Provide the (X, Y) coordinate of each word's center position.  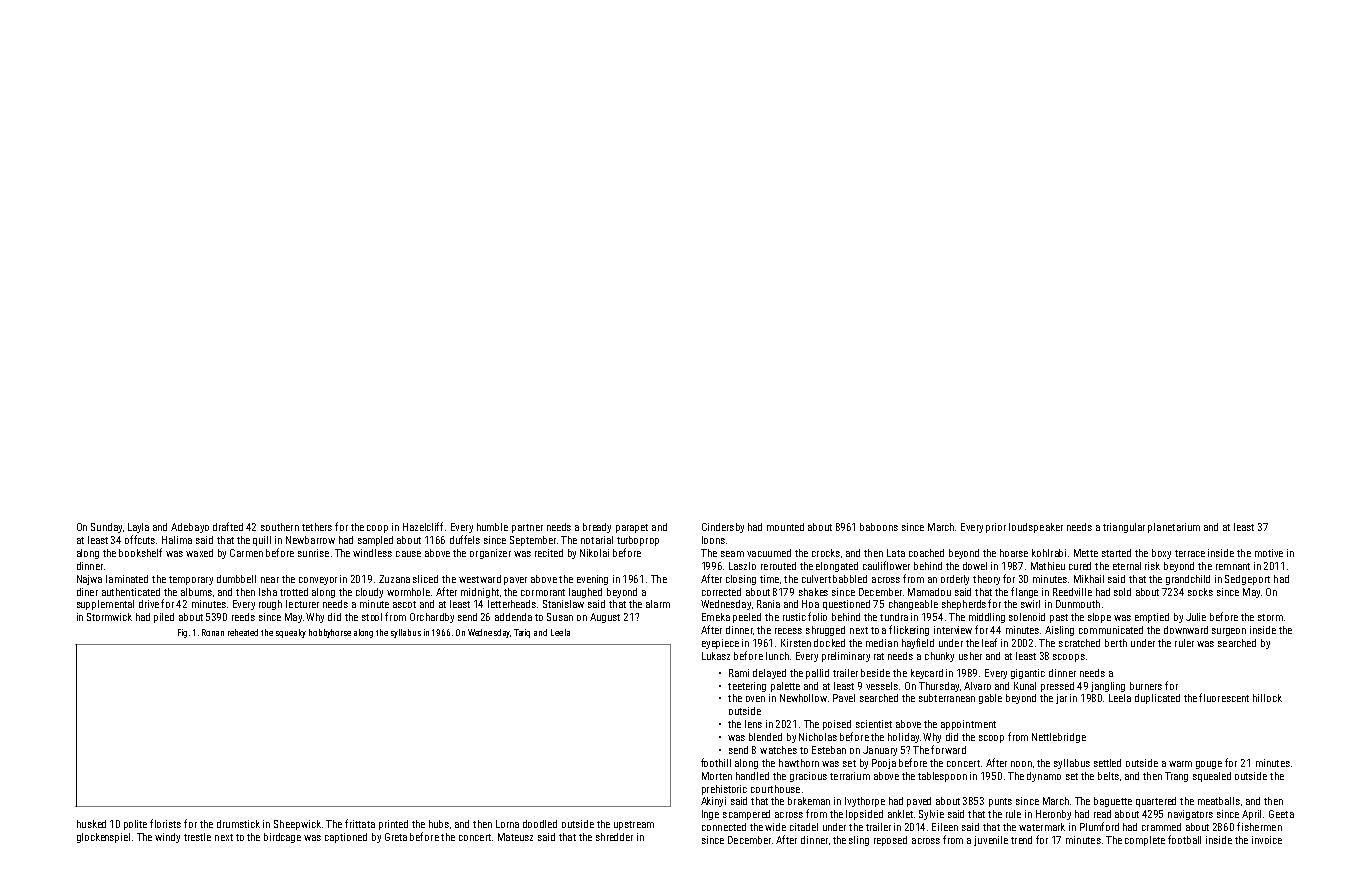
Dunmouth (1078, 604)
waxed (199, 553)
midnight (480, 593)
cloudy (369, 593)
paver (515, 581)
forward (948, 749)
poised (837, 725)
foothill (716, 762)
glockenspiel (103, 838)
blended (765, 737)
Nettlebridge (1059, 738)
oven (755, 699)
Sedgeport (1247, 580)
